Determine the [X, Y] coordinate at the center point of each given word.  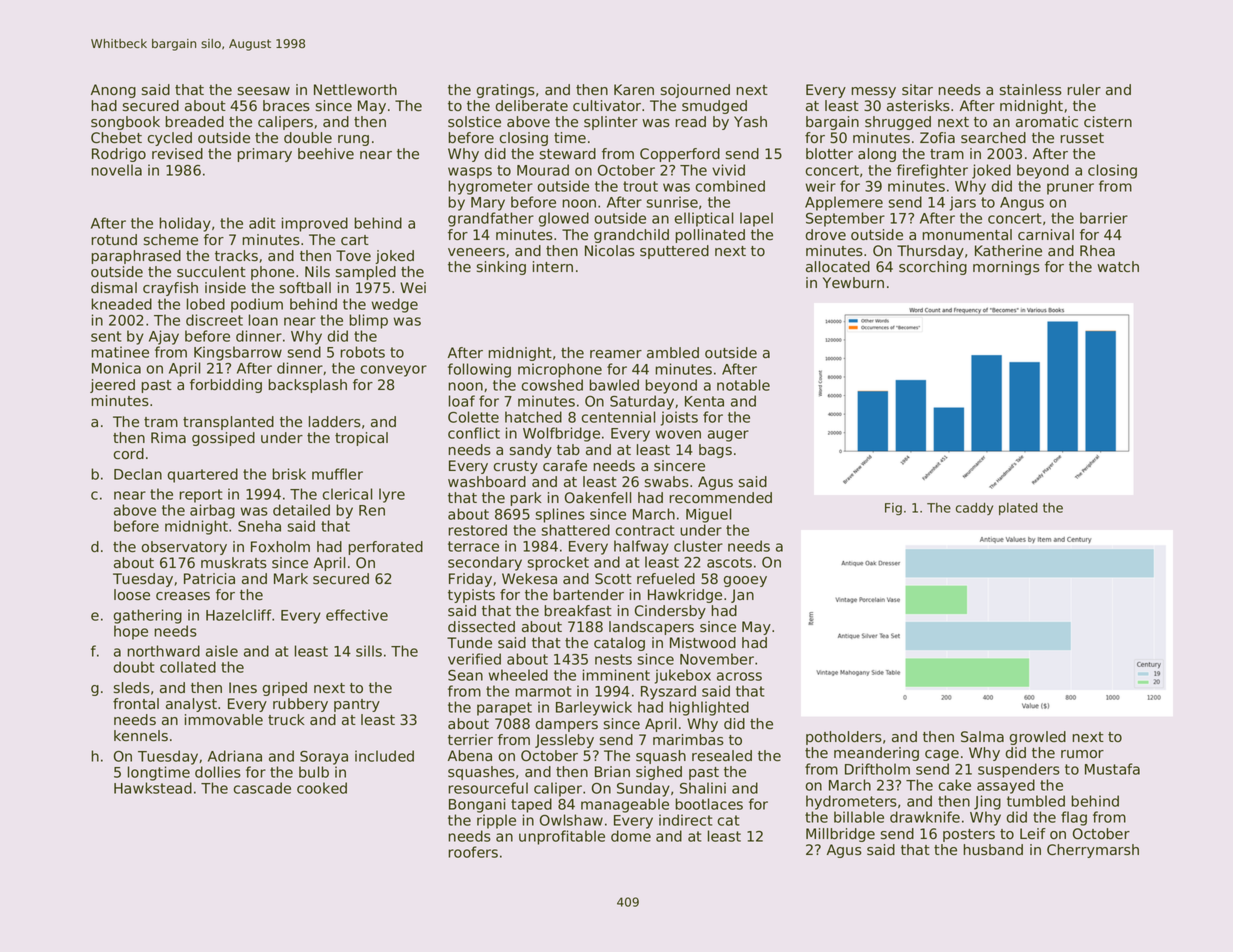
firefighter [932, 171]
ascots [729, 562]
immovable [224, 720]
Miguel [708, 515]
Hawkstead [153, 788]
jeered [112, 386]
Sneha [259, 526]
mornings [1006, 268]
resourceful [488, 788]
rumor [1082, 754]
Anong [113, 91]
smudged [714, 107]
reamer [616, 354]
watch [1118, 267]
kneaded [122, 304]
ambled [673, 353]
